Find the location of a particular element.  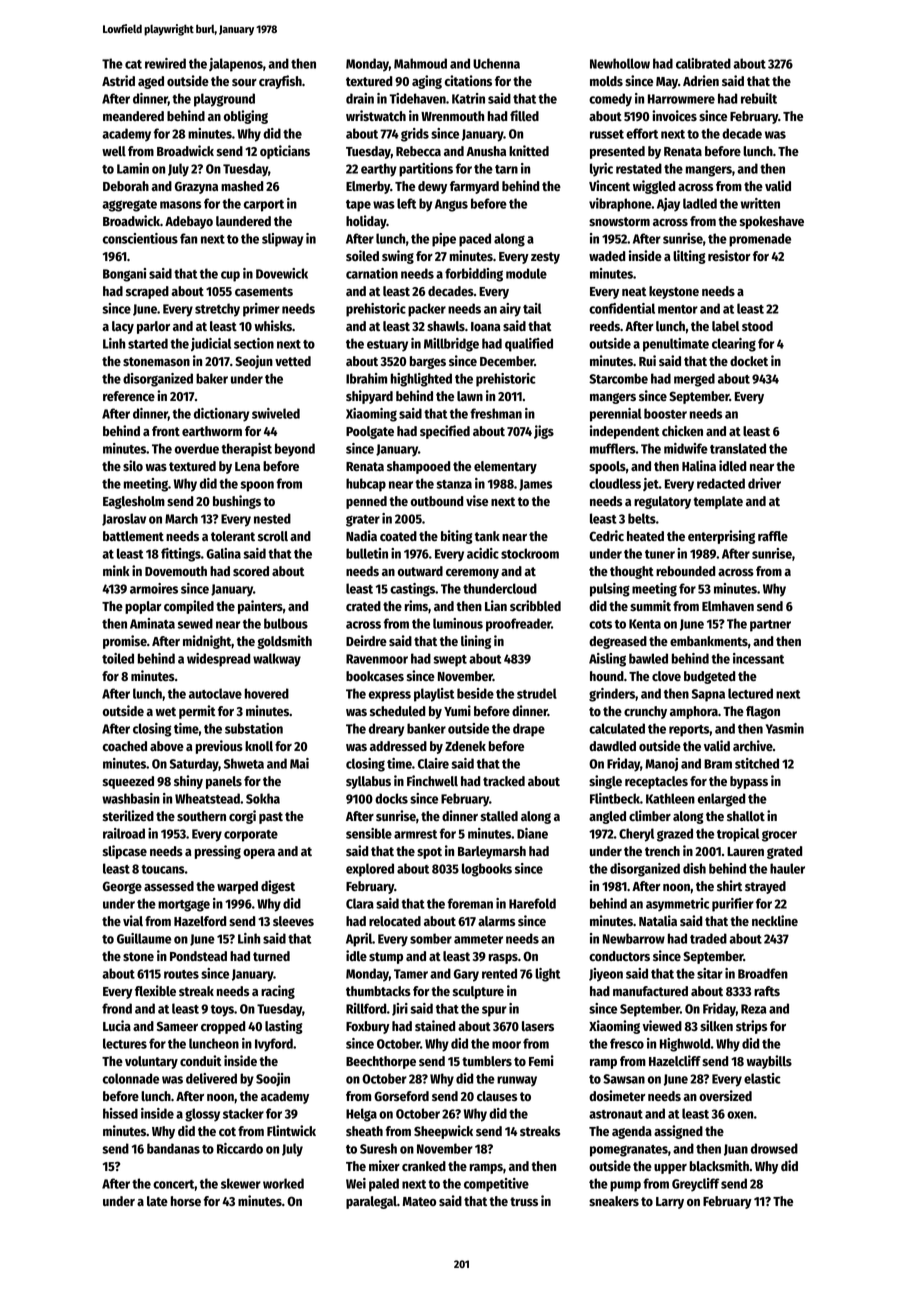

bandanas is located at coordinates (173, 1148).
